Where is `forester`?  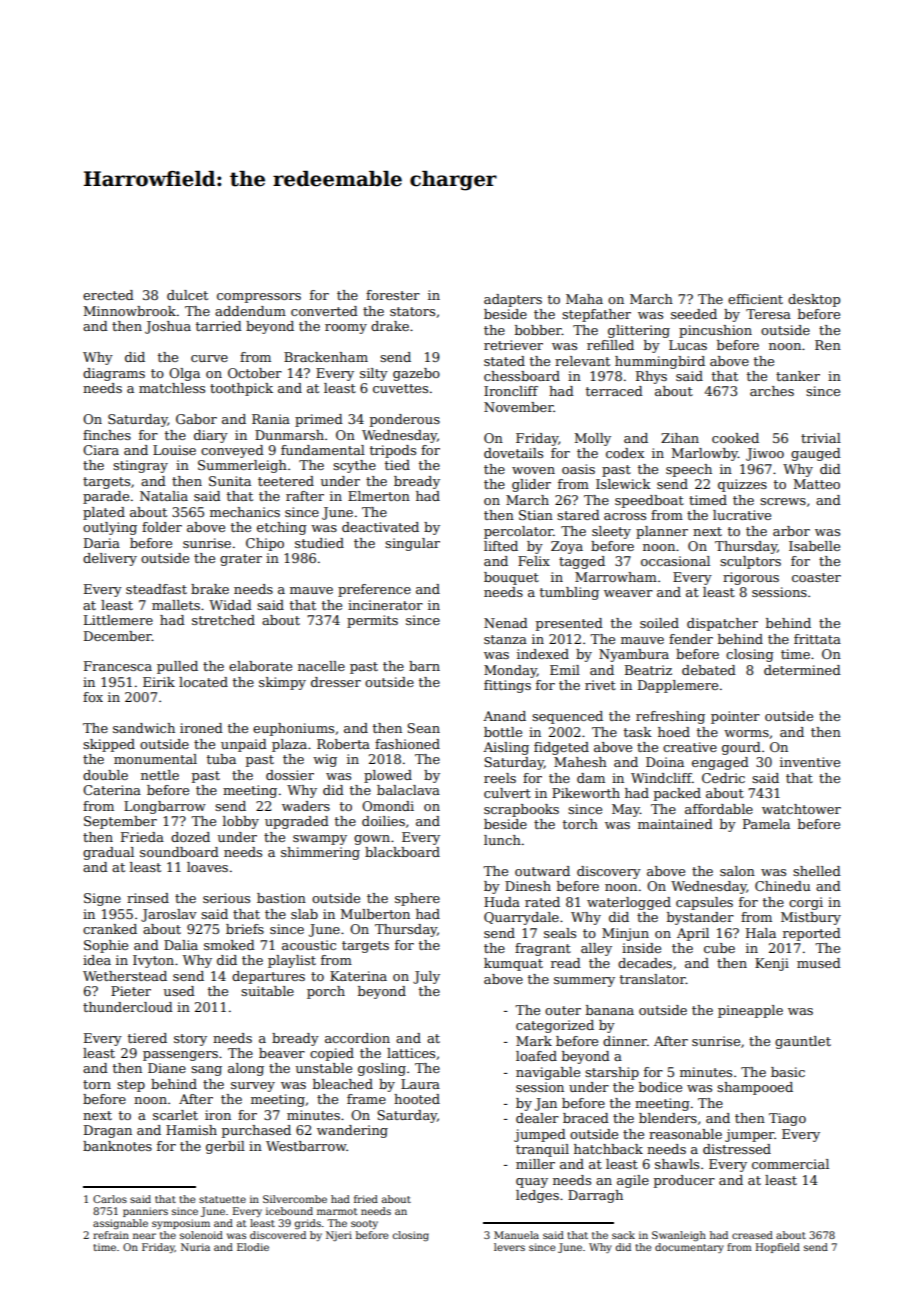 forester is located at coordinates (393, 295).
